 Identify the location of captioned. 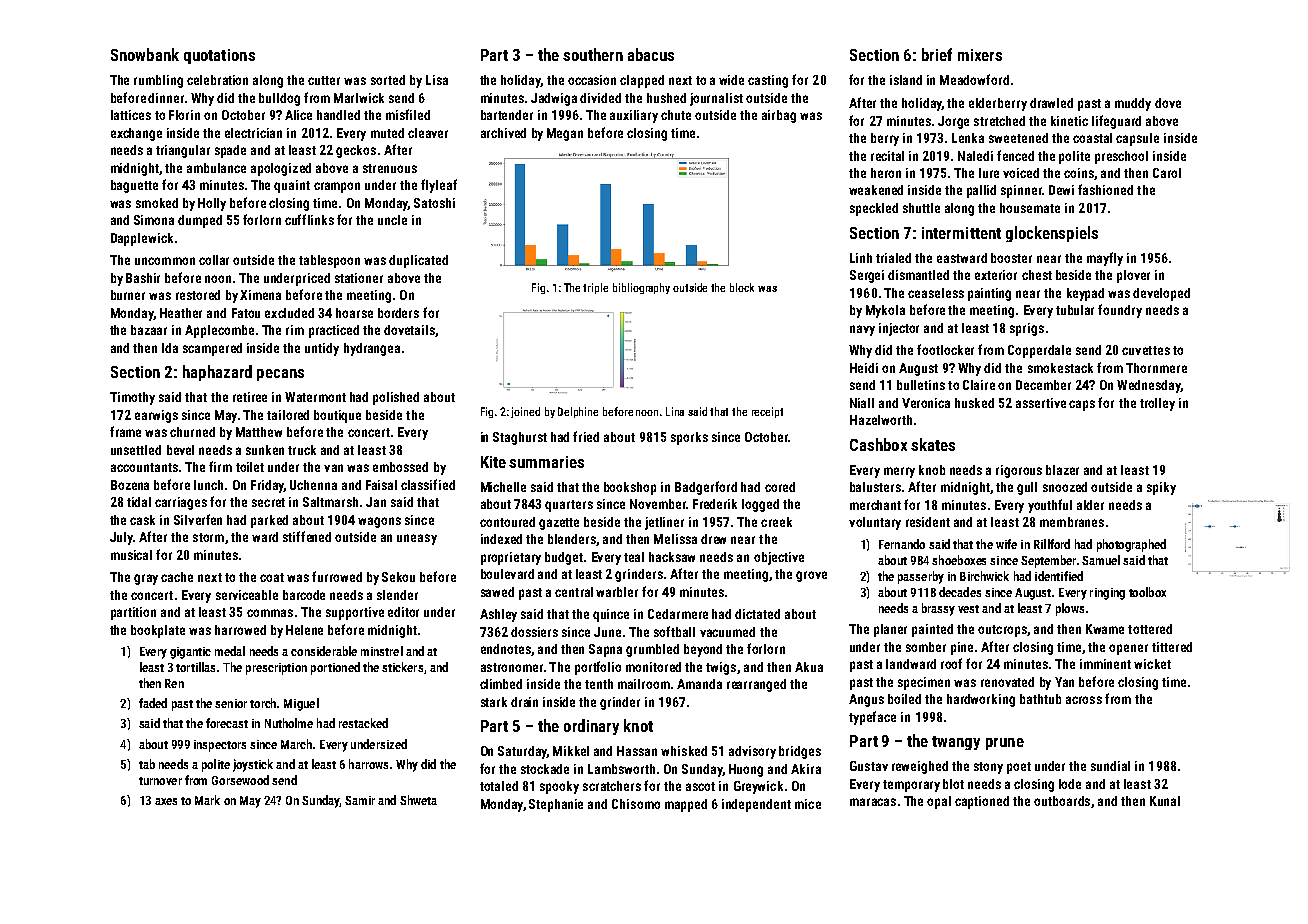
(982, 802).
